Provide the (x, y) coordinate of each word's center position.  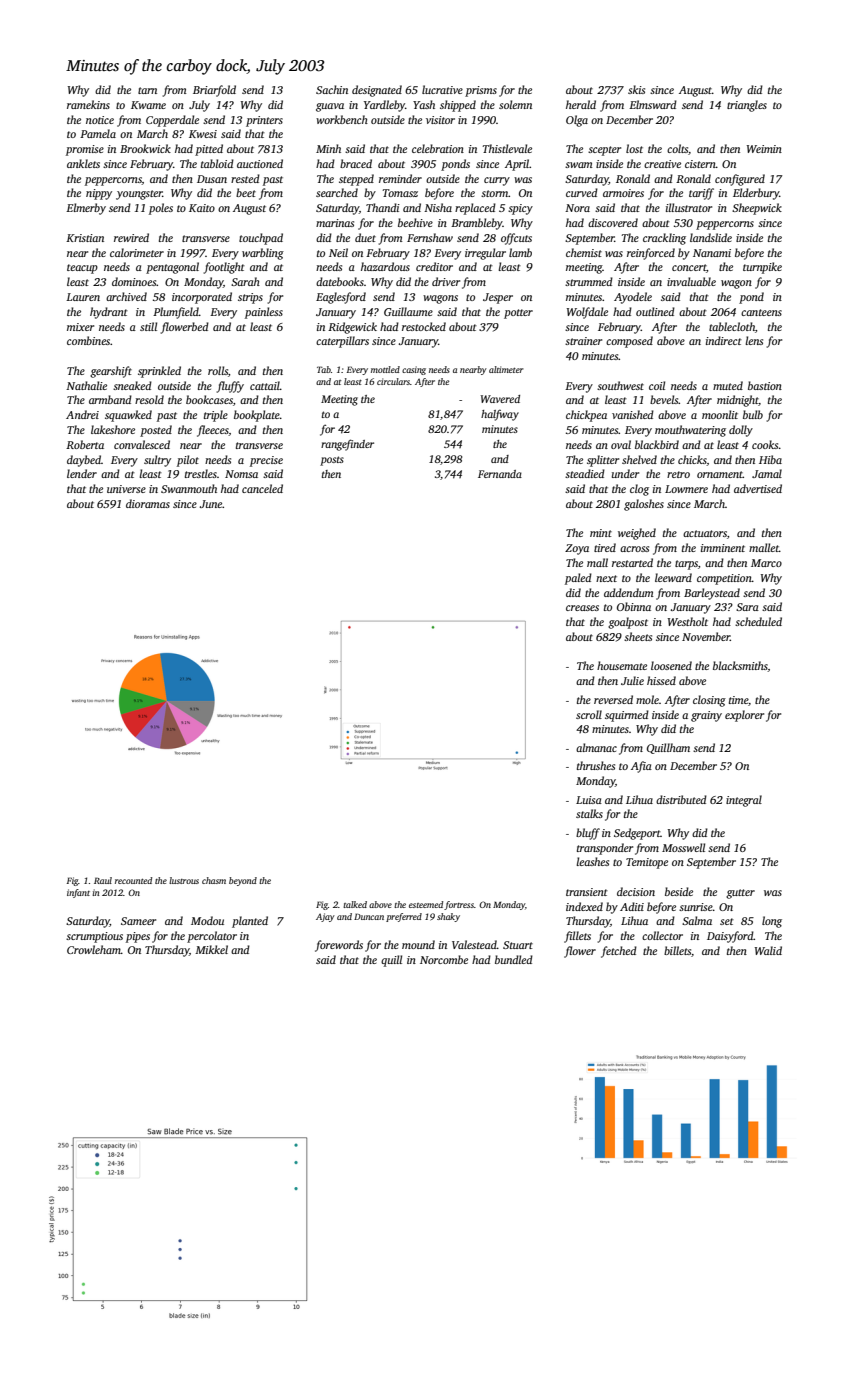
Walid (768, 950)
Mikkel (211, 949)
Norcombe (444, 959)
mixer (80, 327)
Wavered (500, 399)
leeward (673, 577)
